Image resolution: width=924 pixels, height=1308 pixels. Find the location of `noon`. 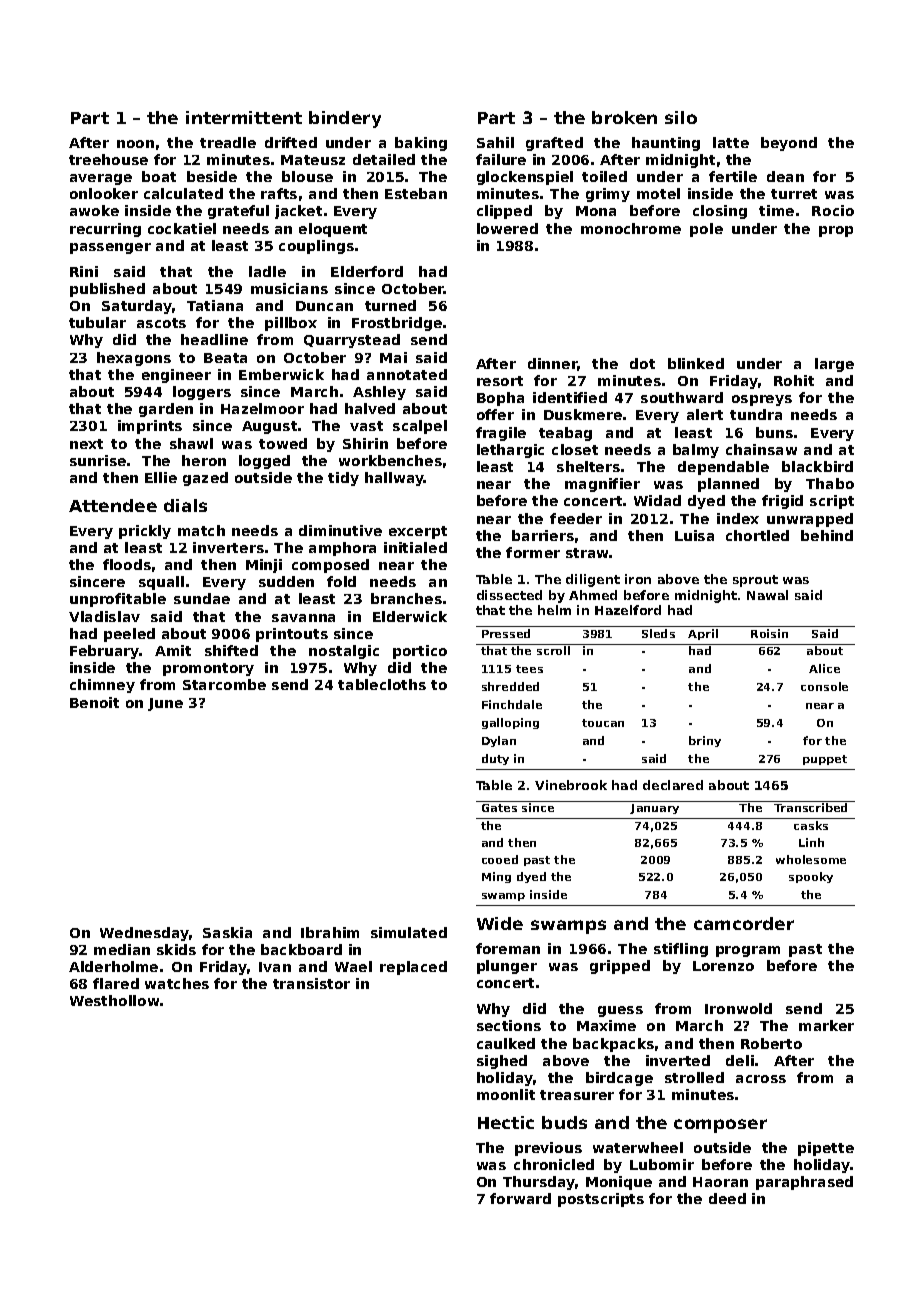

noon is located at coordinates (135, 144).
